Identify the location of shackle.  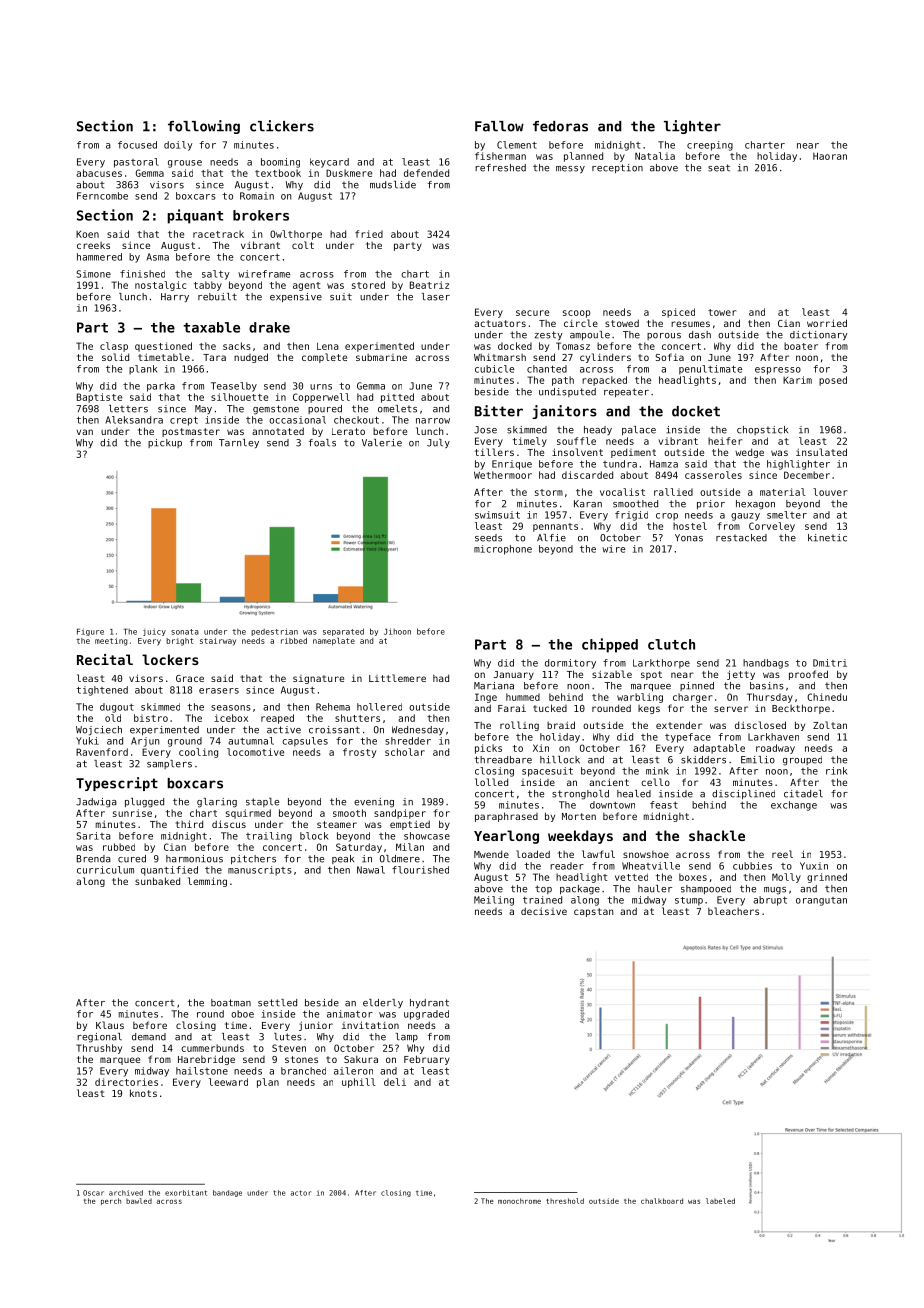
(717, 835).
